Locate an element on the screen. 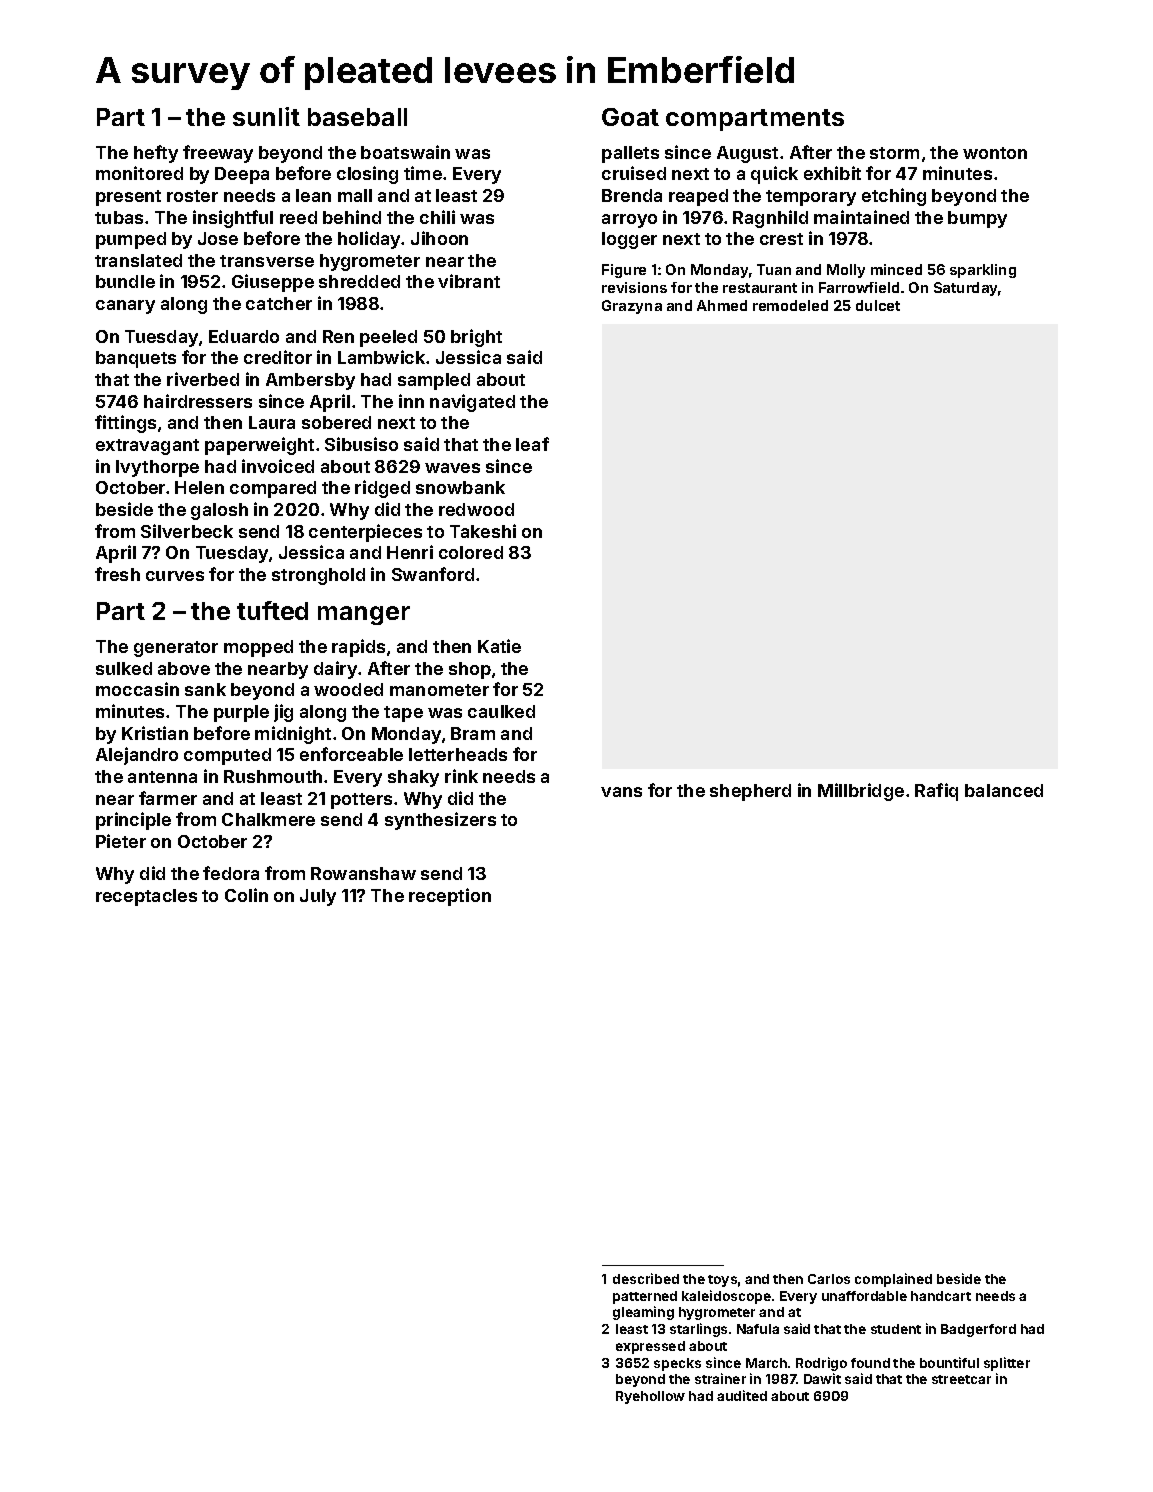 The image size is (1153, 1492). bundle is located at coordinates (125, 281).
